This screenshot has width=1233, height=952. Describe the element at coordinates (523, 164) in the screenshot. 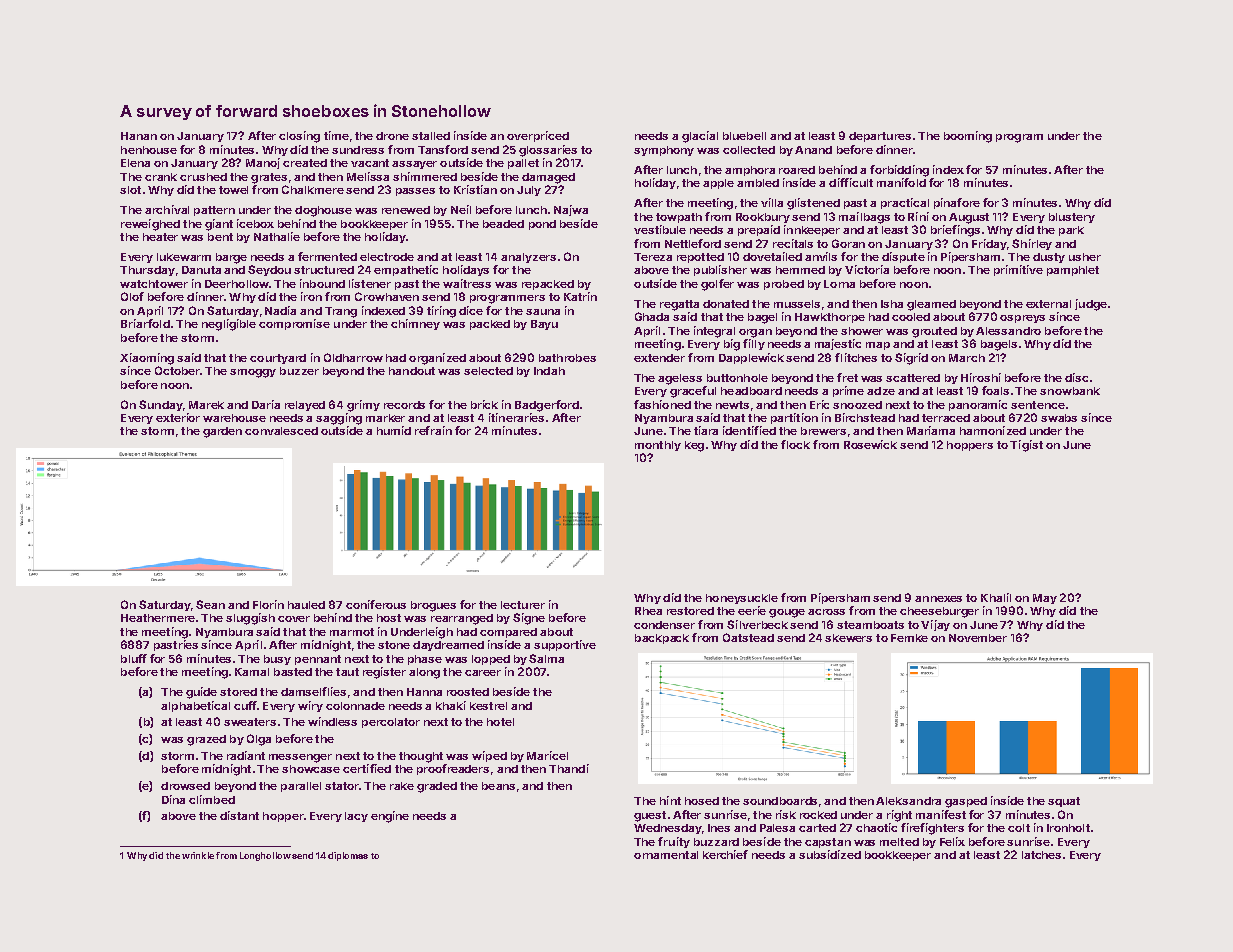

I see `pallet` at that location.
